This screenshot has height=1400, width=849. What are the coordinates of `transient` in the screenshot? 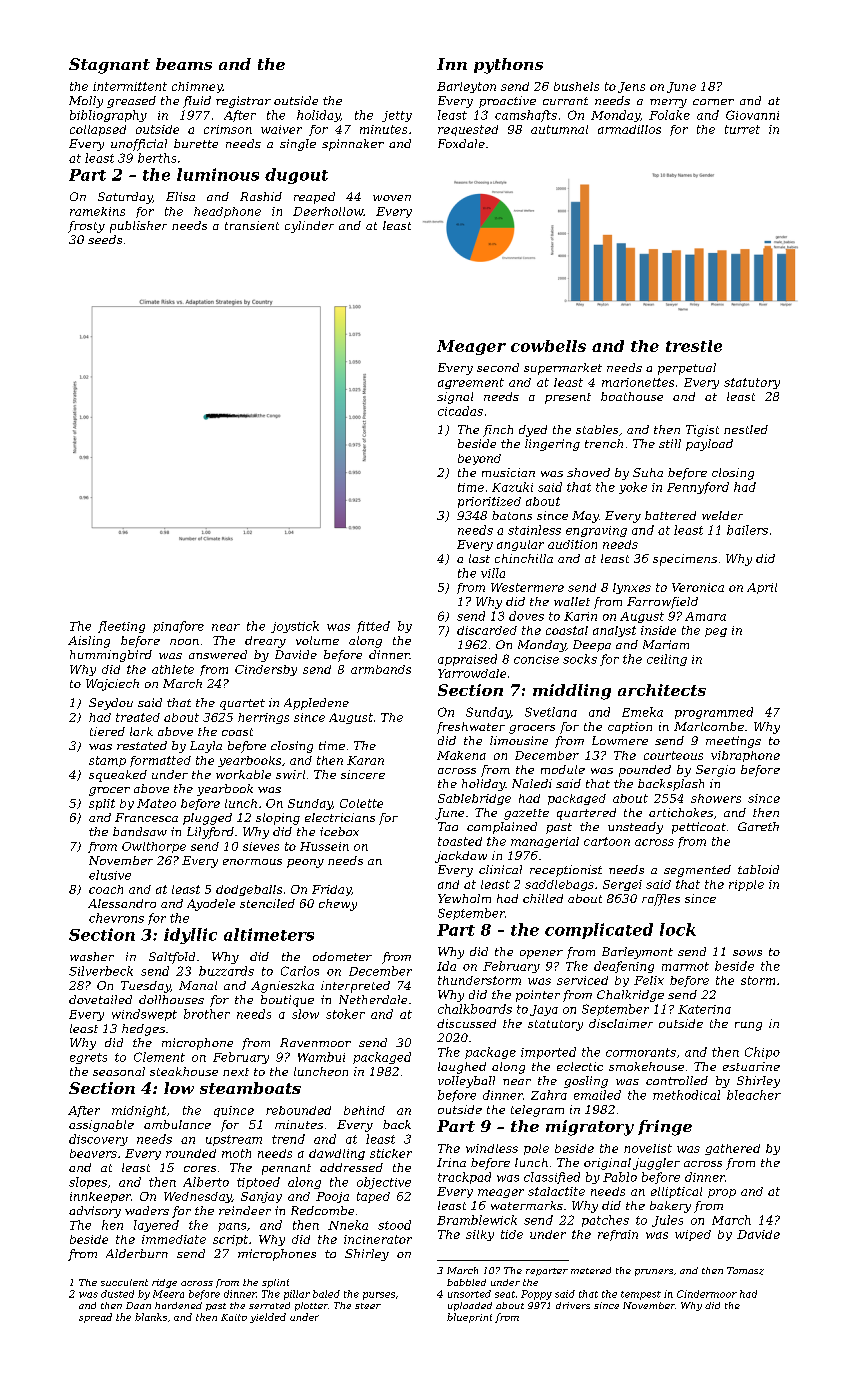 It's located at (252, 225).
